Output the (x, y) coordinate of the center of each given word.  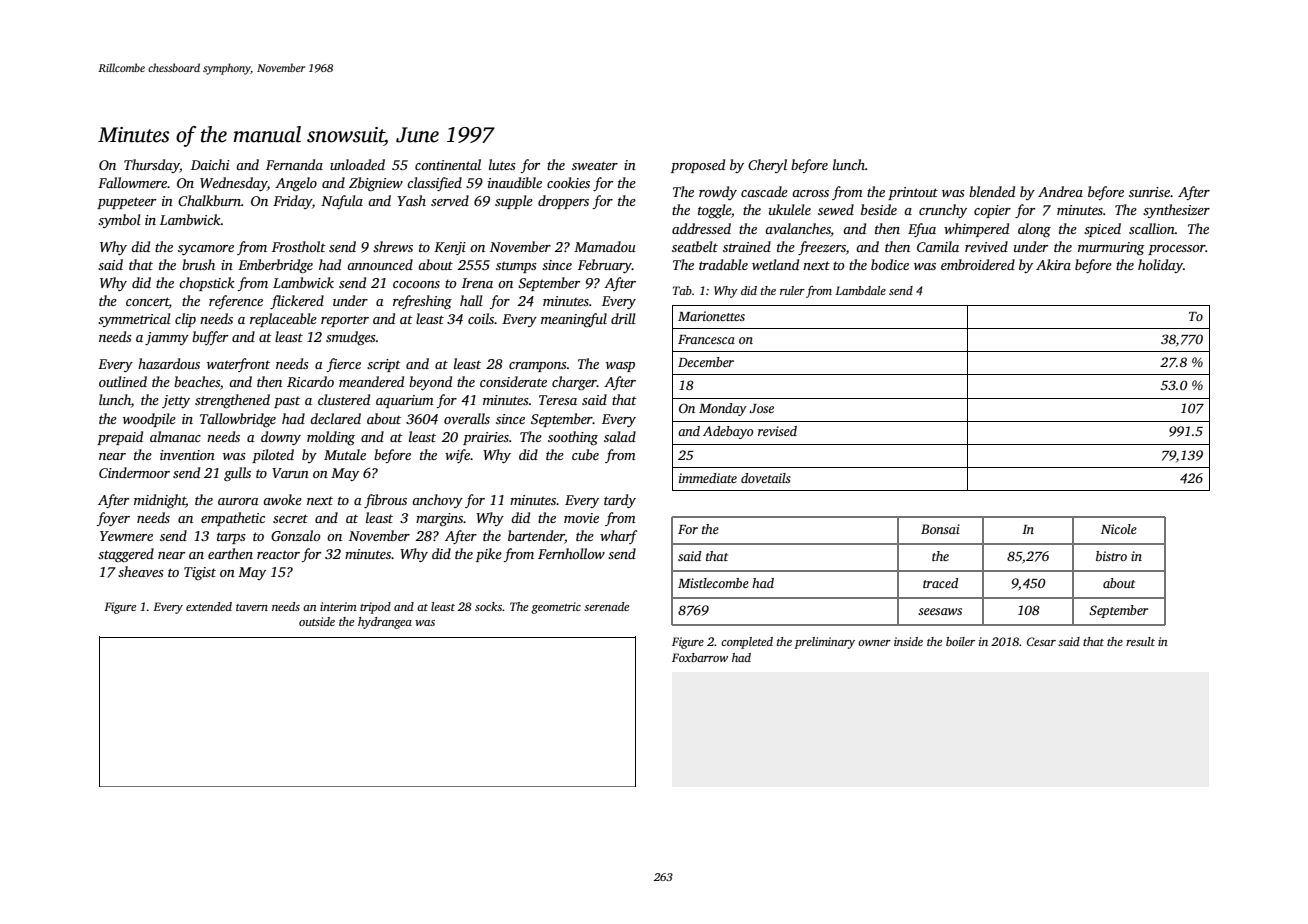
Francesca (706, 339)
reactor (278, 554)
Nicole (1119, 529)
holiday (1160, 266)
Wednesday (233, 184)
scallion (1152, 228)
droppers (563, 202)
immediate (708, 478)
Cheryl (767, 166)
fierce (344, 365)
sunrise (1149, 192)
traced (940, 583)
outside (317, 621)
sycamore (206, 250)
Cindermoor (134, 472)
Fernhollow (571, 553)
